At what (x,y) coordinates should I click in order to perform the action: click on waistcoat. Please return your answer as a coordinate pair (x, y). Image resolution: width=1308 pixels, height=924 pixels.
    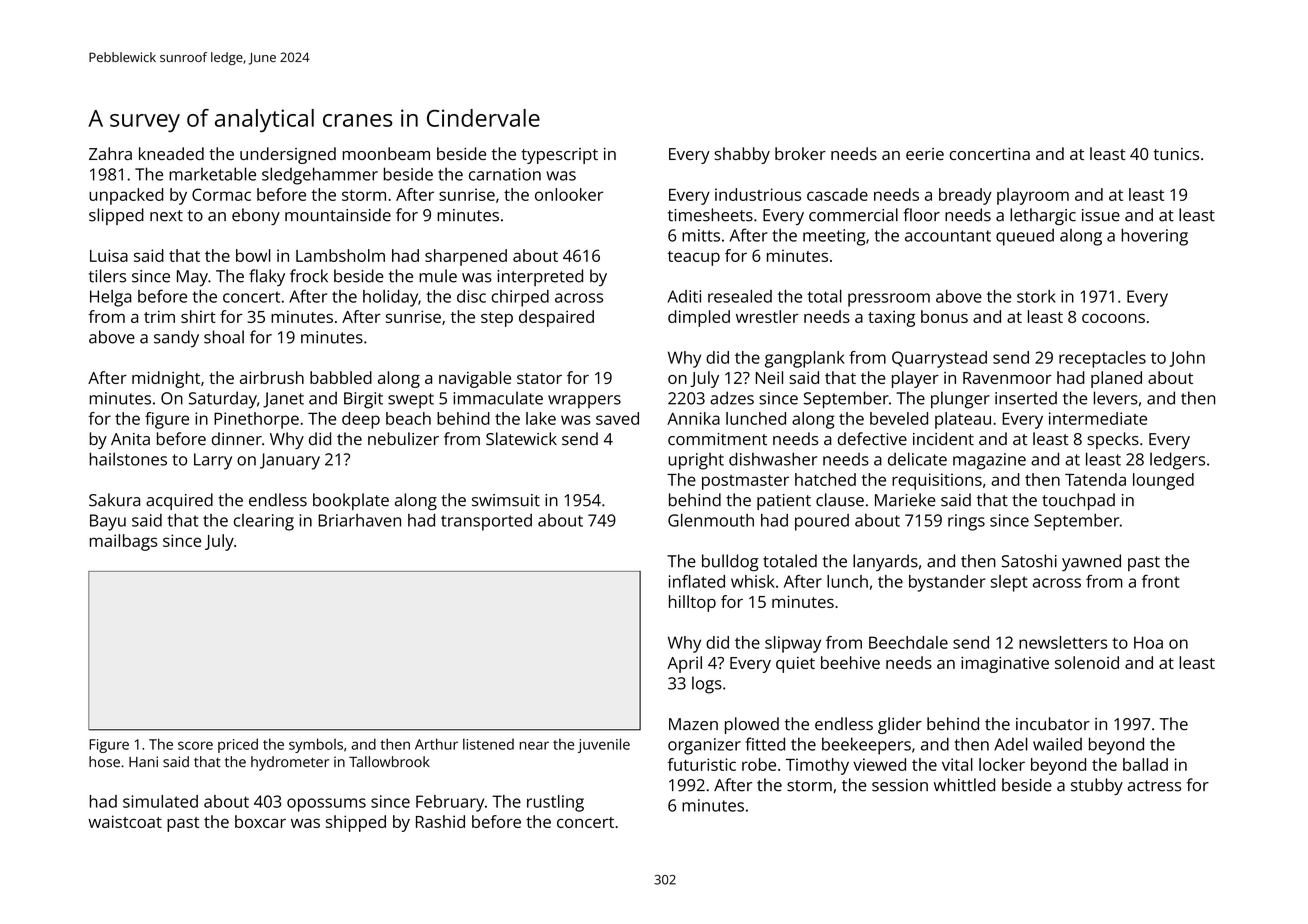
    Looking at the image, I should click on (125, 821).
